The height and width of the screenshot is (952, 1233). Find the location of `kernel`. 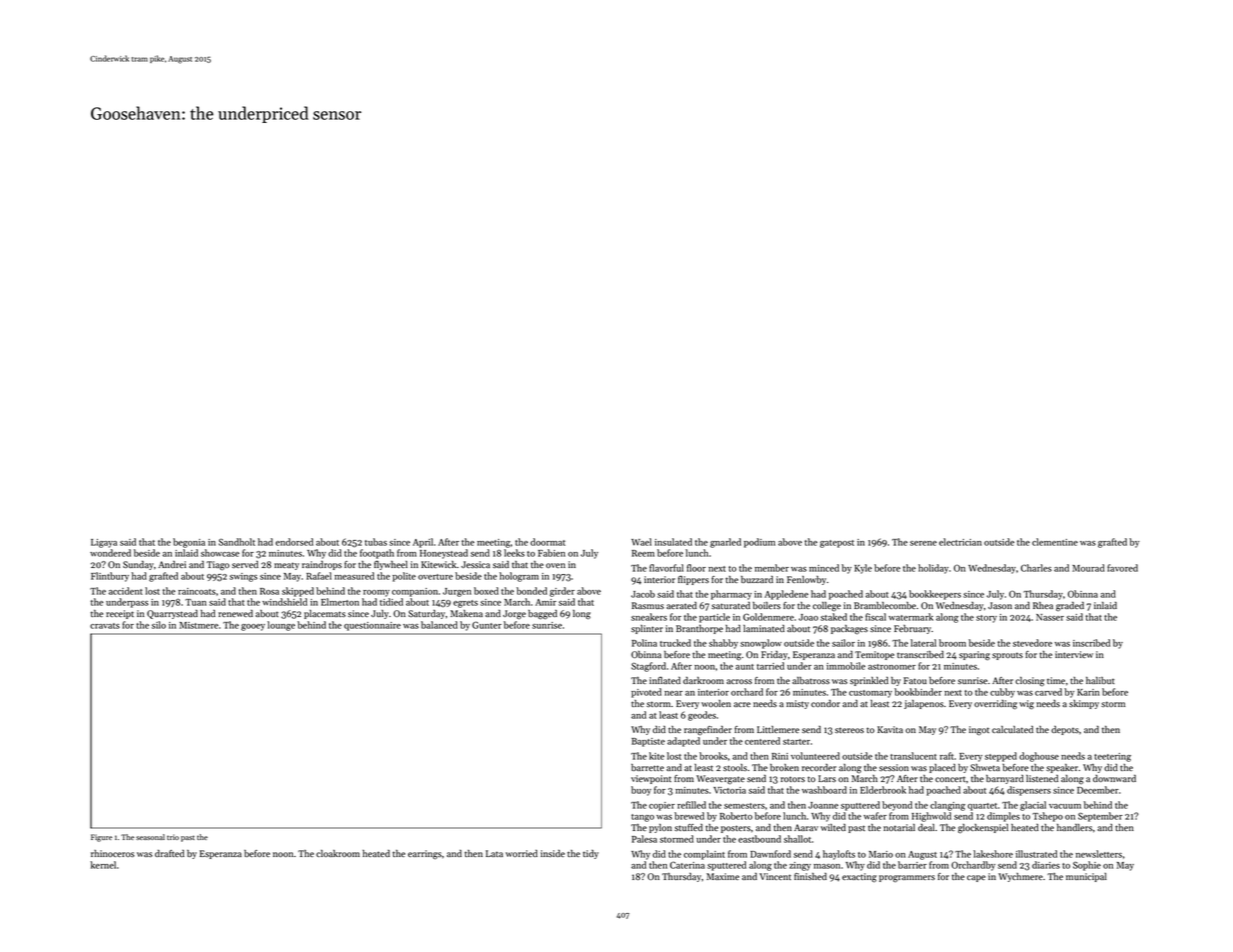

kernel is located at coordinates (103, 865).
